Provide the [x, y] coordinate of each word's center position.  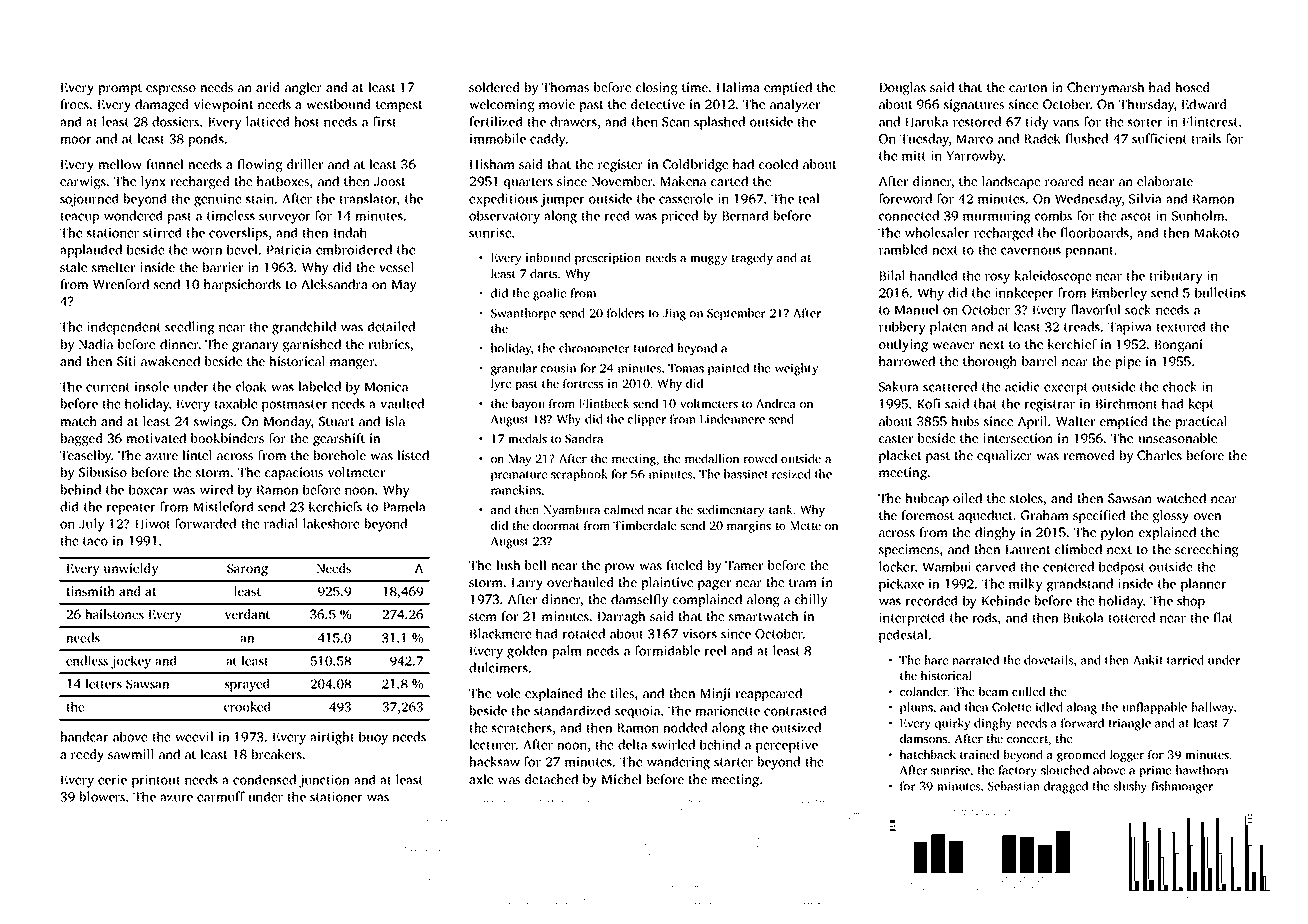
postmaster [294, 406]
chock [1180, 386]
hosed [1192, 87]
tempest [399, 106]
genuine [217, 200]
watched [1181, 498]
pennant [1089, 252]
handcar [84, 736]
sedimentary [730, 510]
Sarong [247, 570]
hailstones [114, 614]
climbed [1078, 549]
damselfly [639, 600]
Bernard [745, 215]
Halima [738, 87]
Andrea [775, 403]
